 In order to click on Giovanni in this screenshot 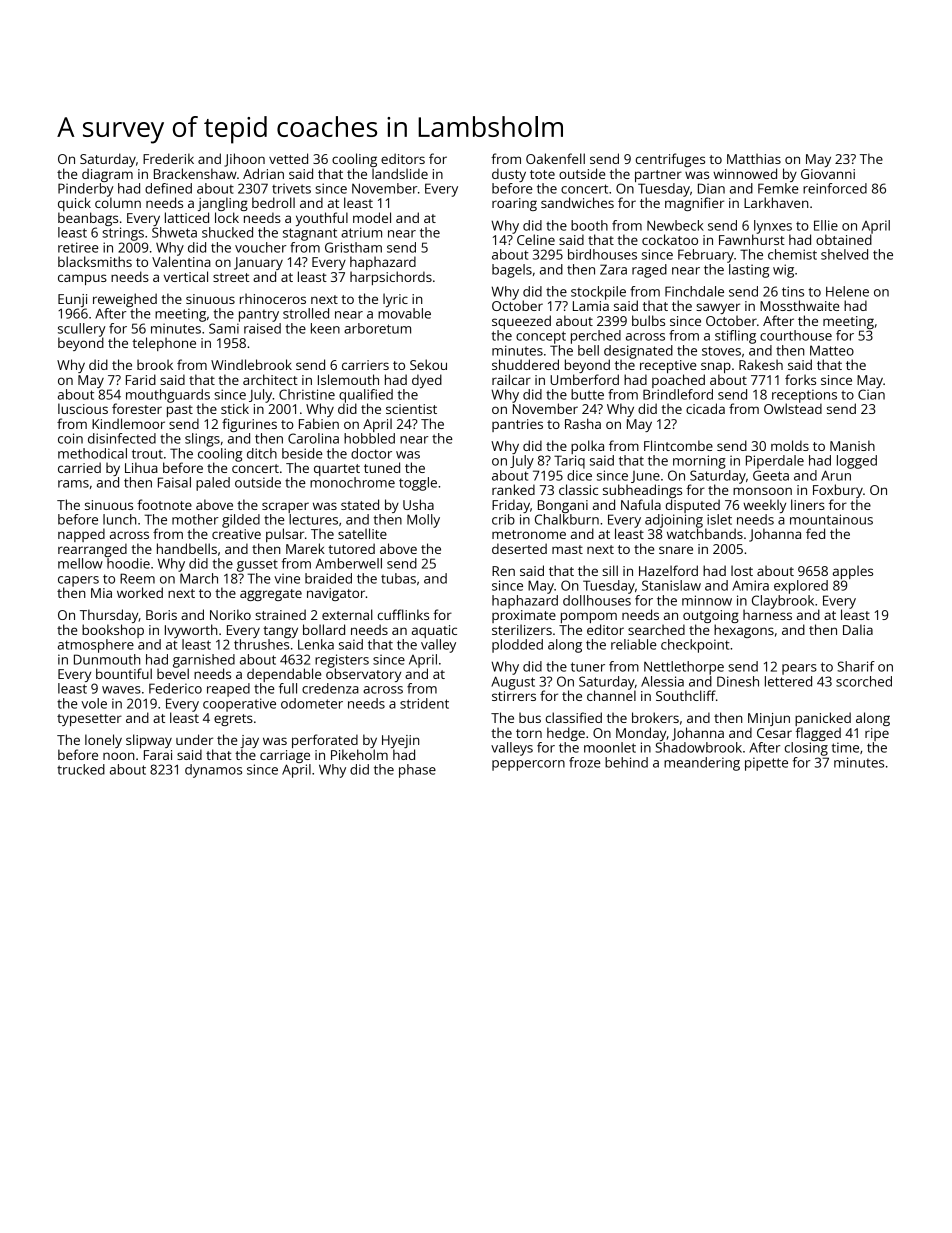, I will do `click(828, 174)`.
